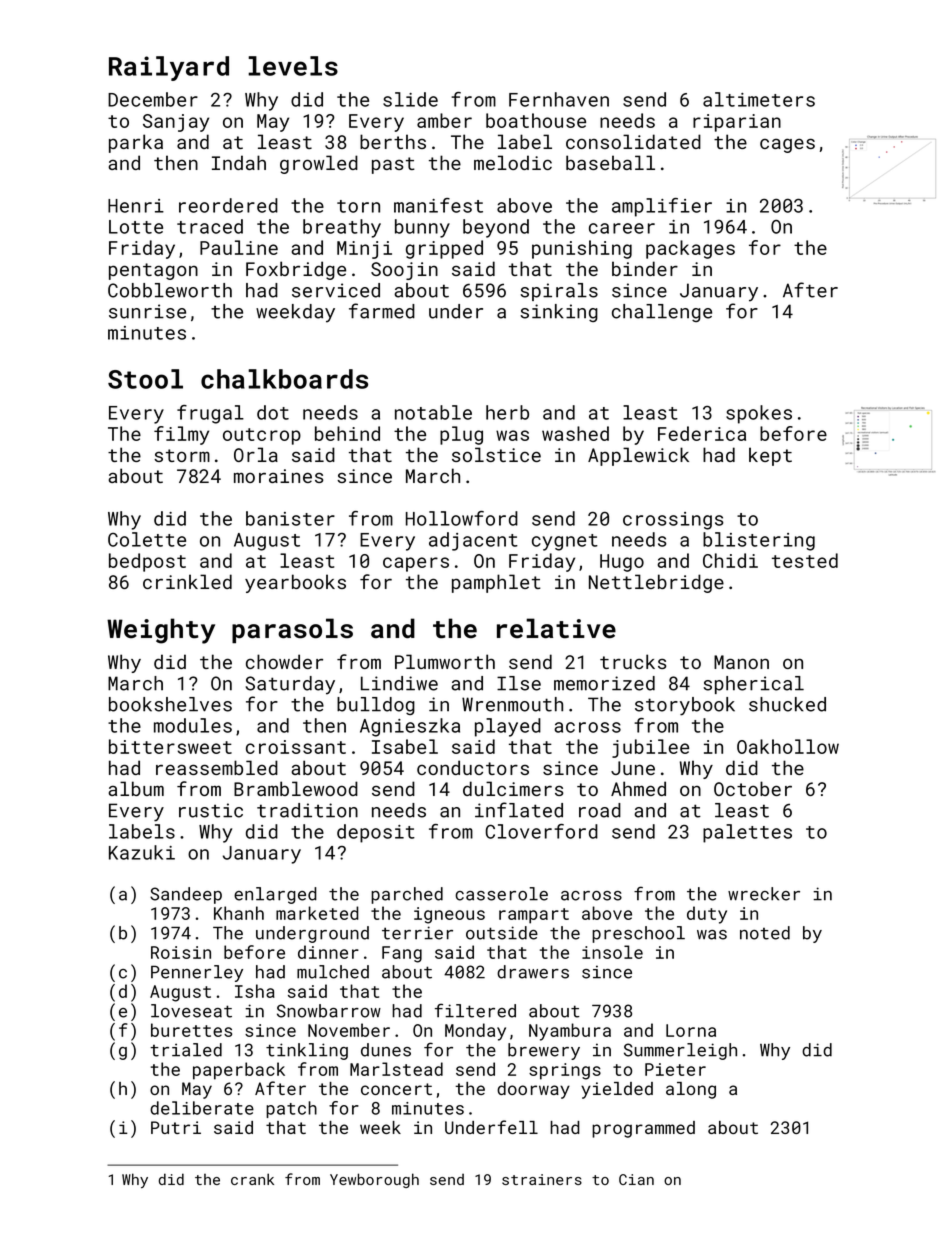 This screenshot has width=952, height=1233. I want to click on adjacent, so click(473, 541).
